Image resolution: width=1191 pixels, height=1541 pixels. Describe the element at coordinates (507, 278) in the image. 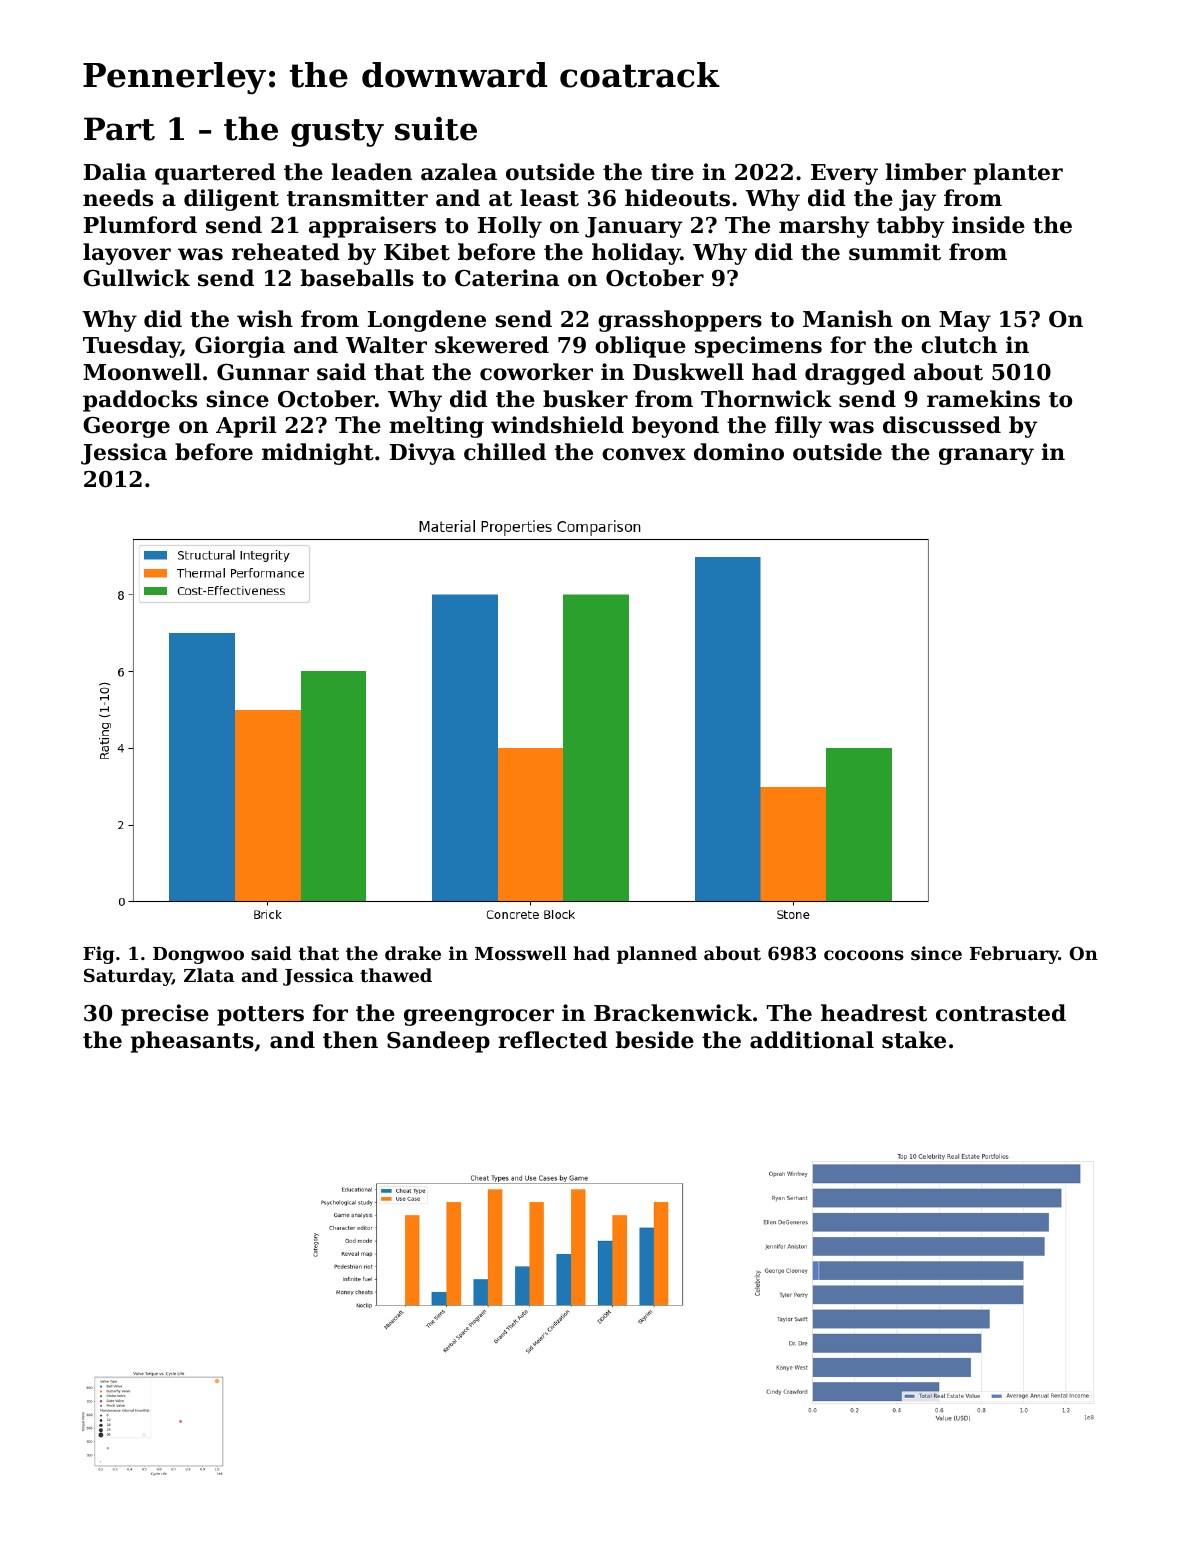

I see `Caterina` at that location.
